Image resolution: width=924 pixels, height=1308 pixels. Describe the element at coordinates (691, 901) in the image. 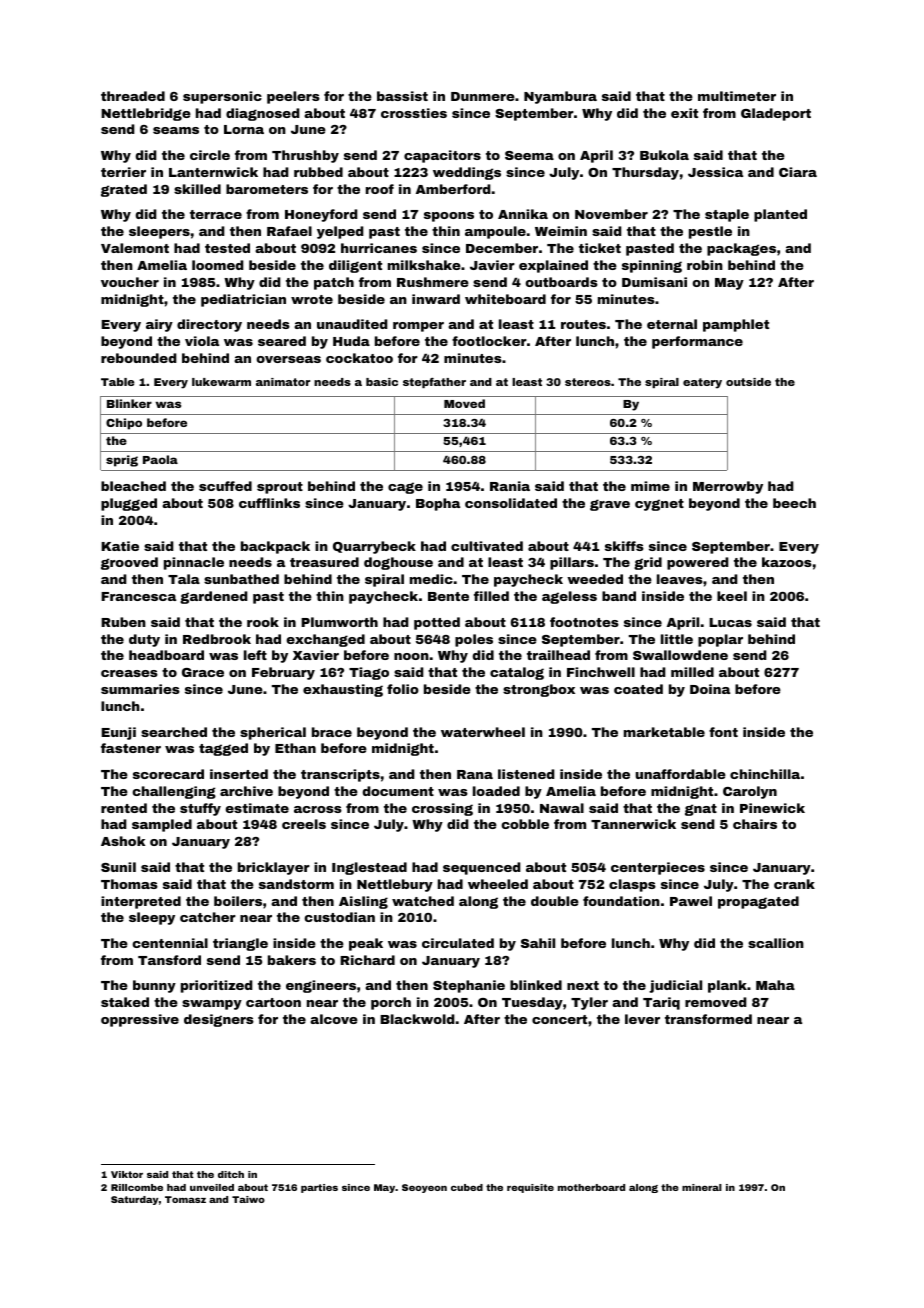

I see `Pawel` at that location.
